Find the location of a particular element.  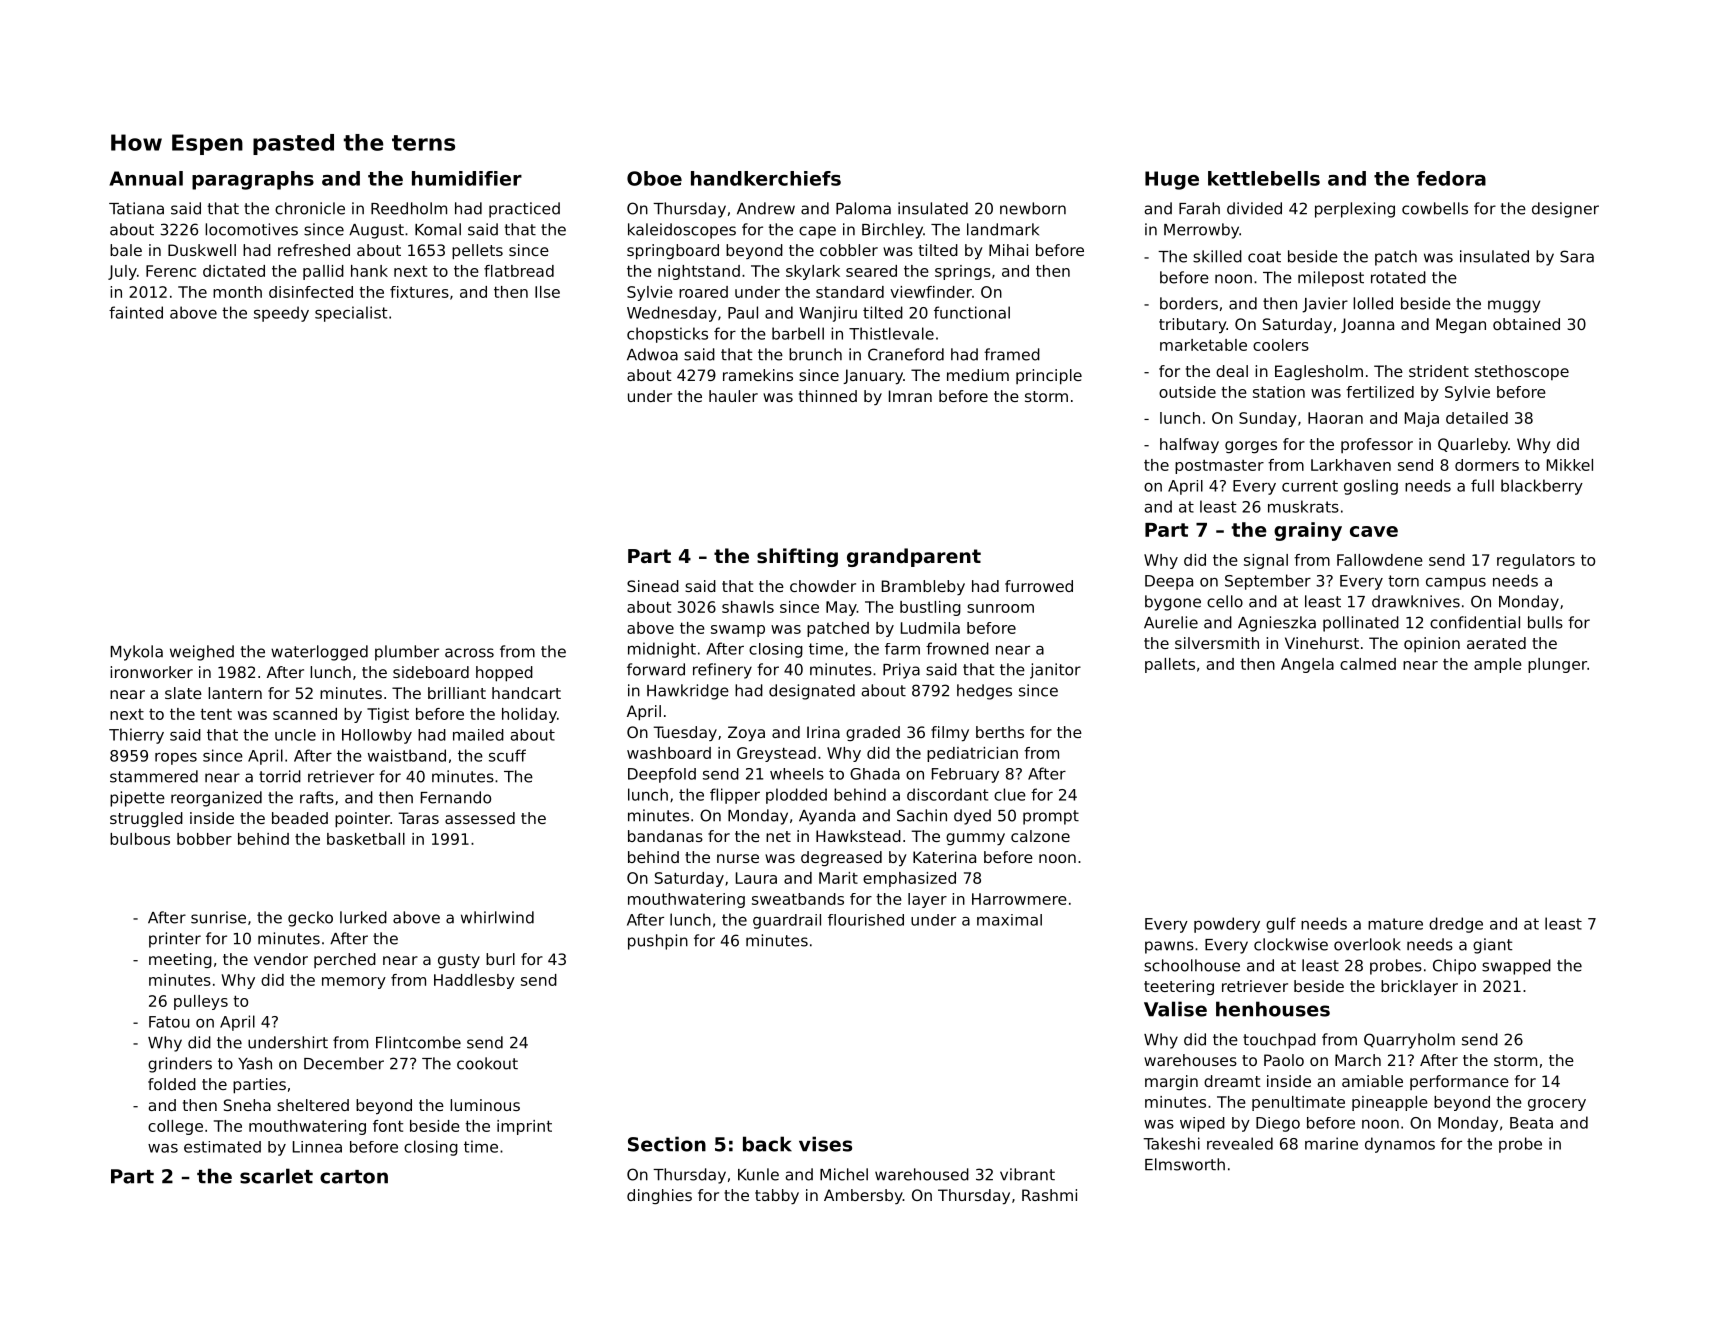

prompt is located at coordinates (1051, 817).
